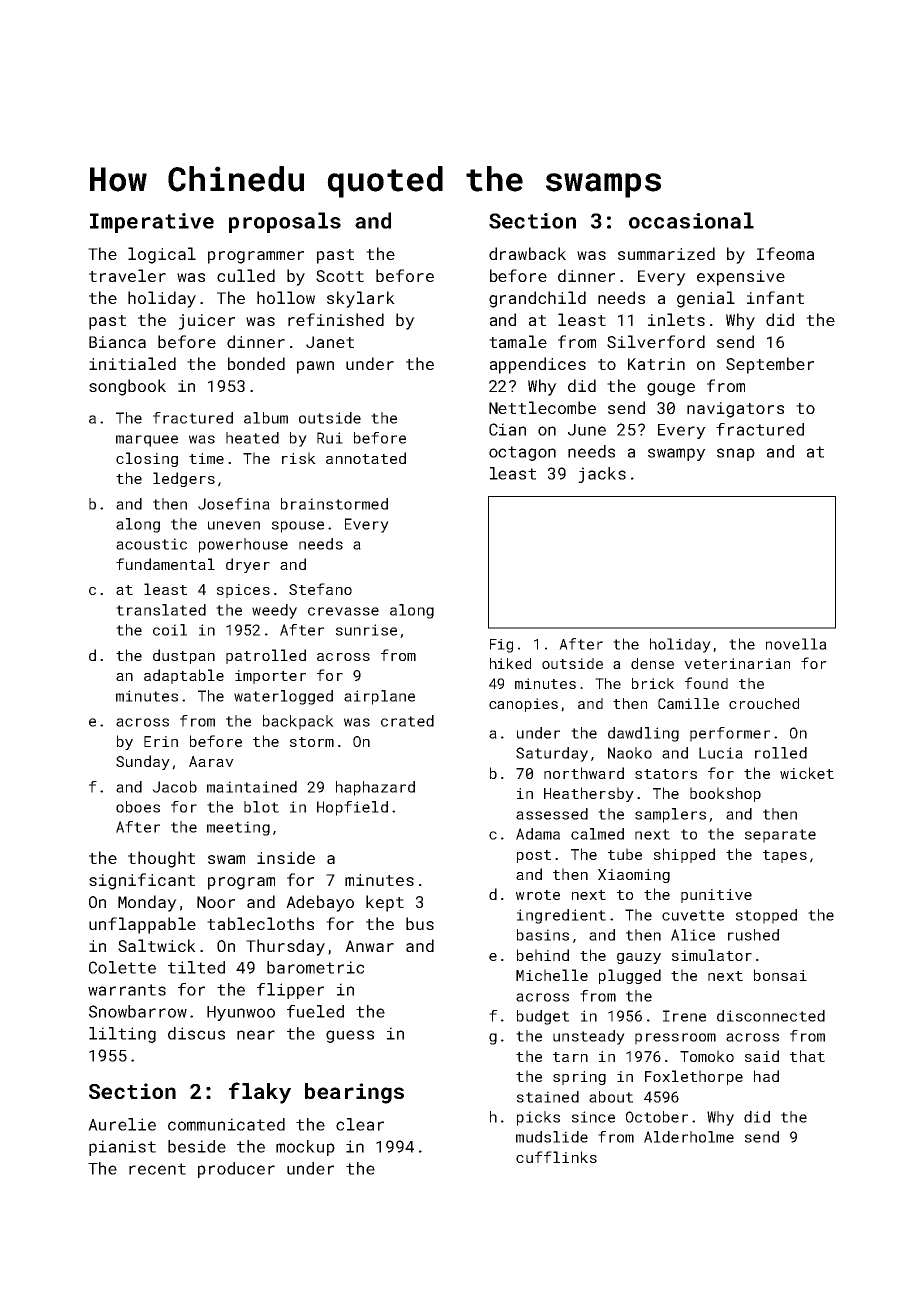  Describe the element at coordinates (796, 644) in the page. I see `novella` at that location.
